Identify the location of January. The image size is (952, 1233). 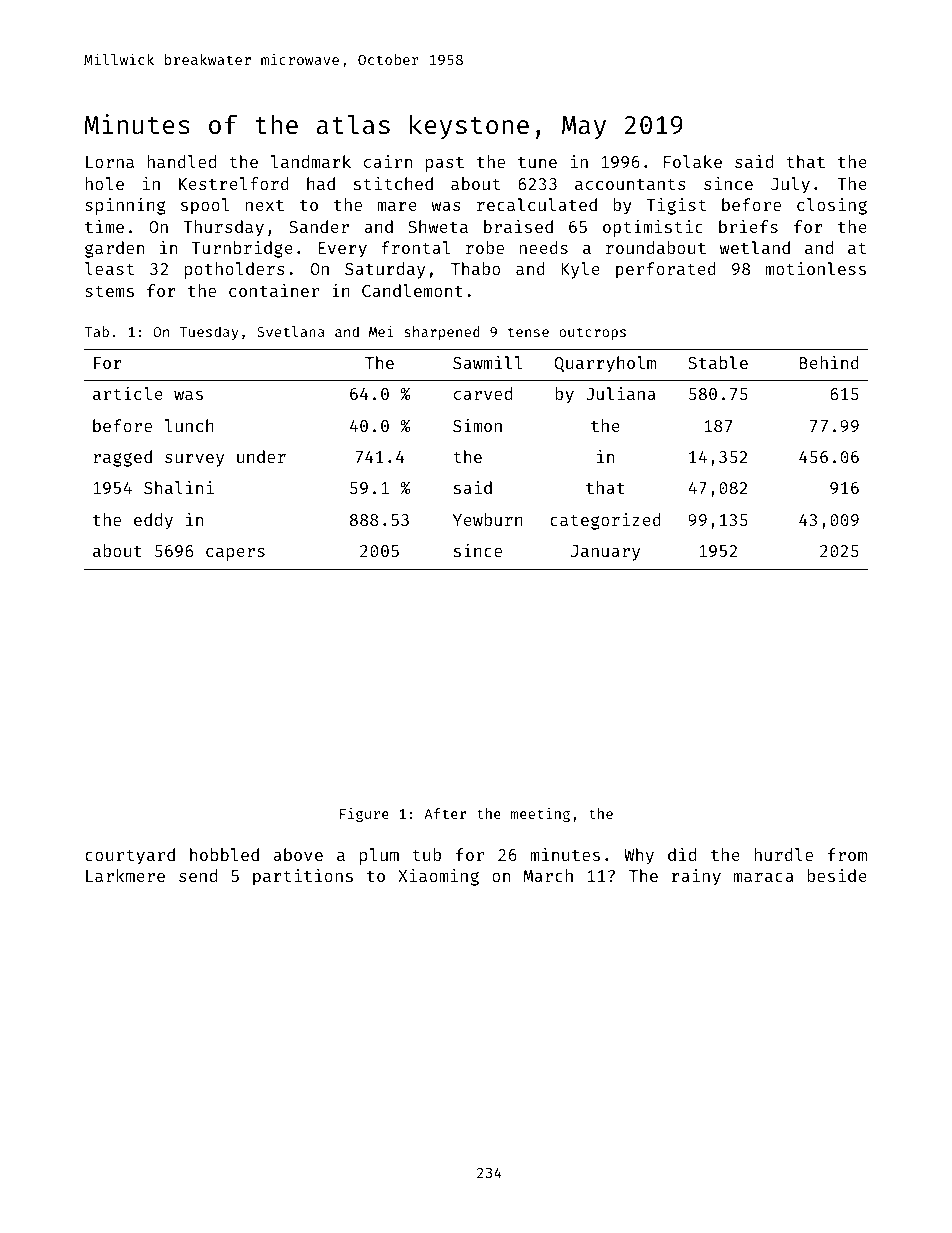
(605, 553).
